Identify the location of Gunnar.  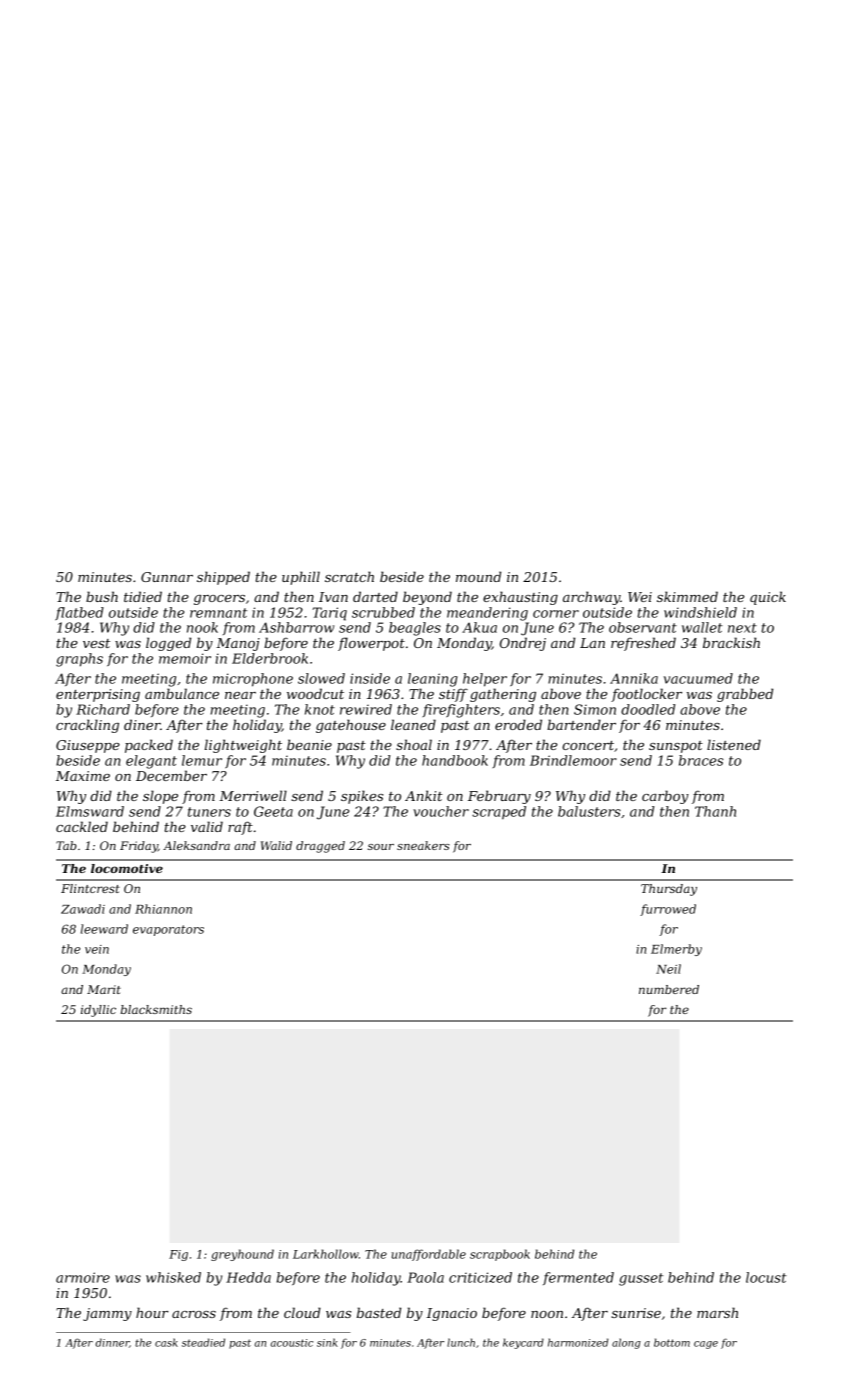
(167, 577).
